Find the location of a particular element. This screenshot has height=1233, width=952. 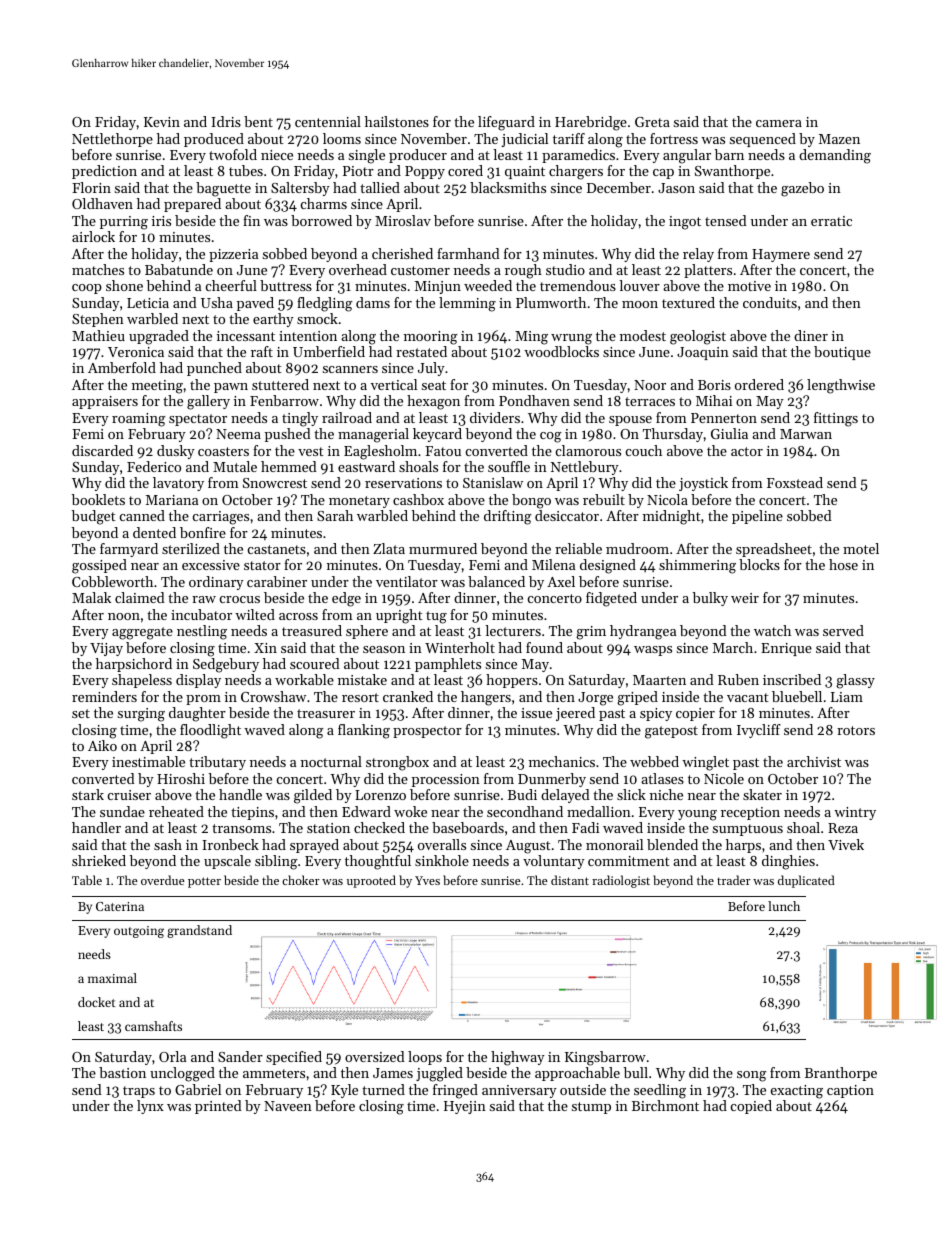

gazebo is located at coordinates (802, 189).
